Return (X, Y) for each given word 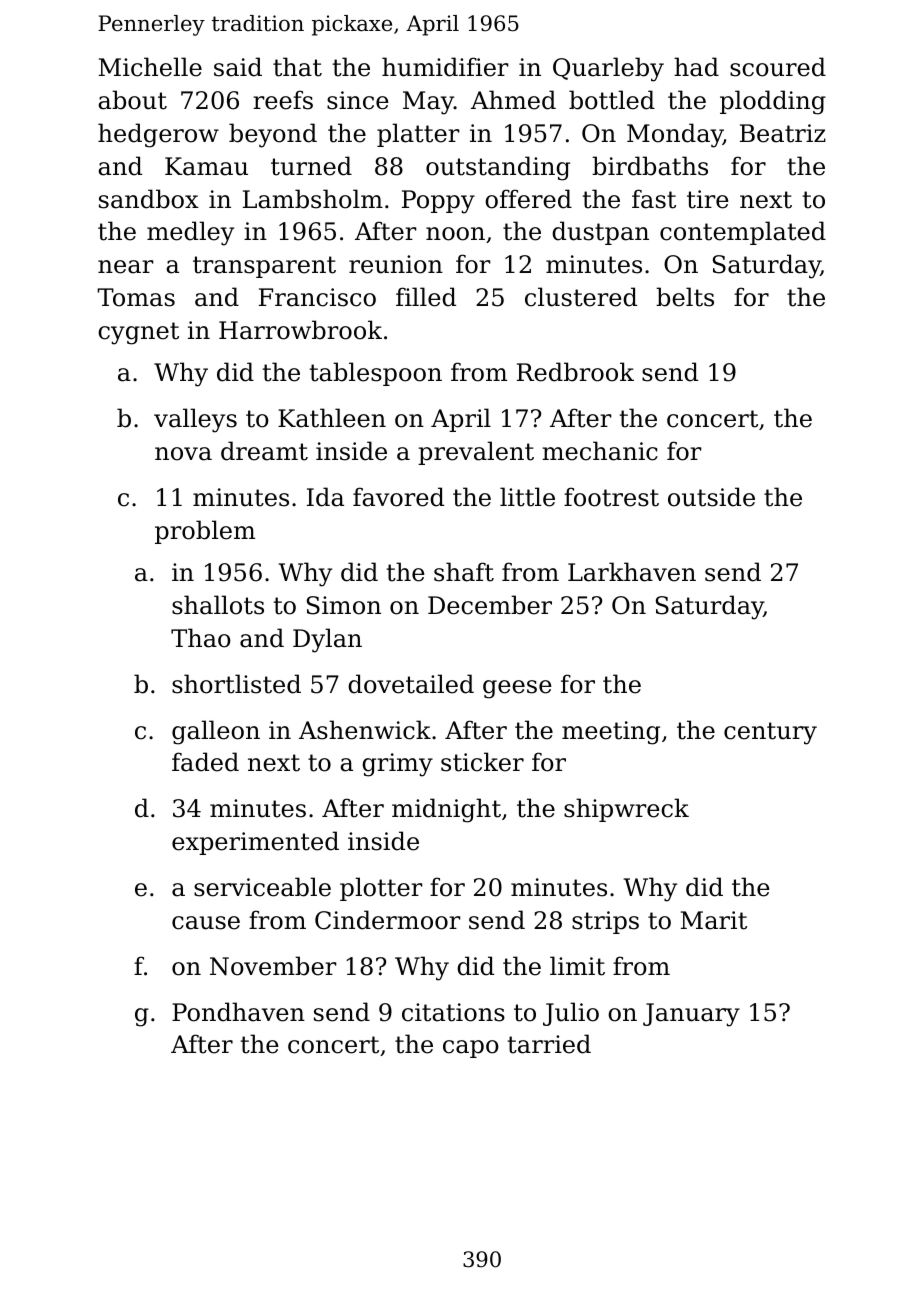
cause (206, 923)
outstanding (498, 168)
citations (453, 1012)
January (691, 1015)
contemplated (743, 233)
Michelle (150, 67)
